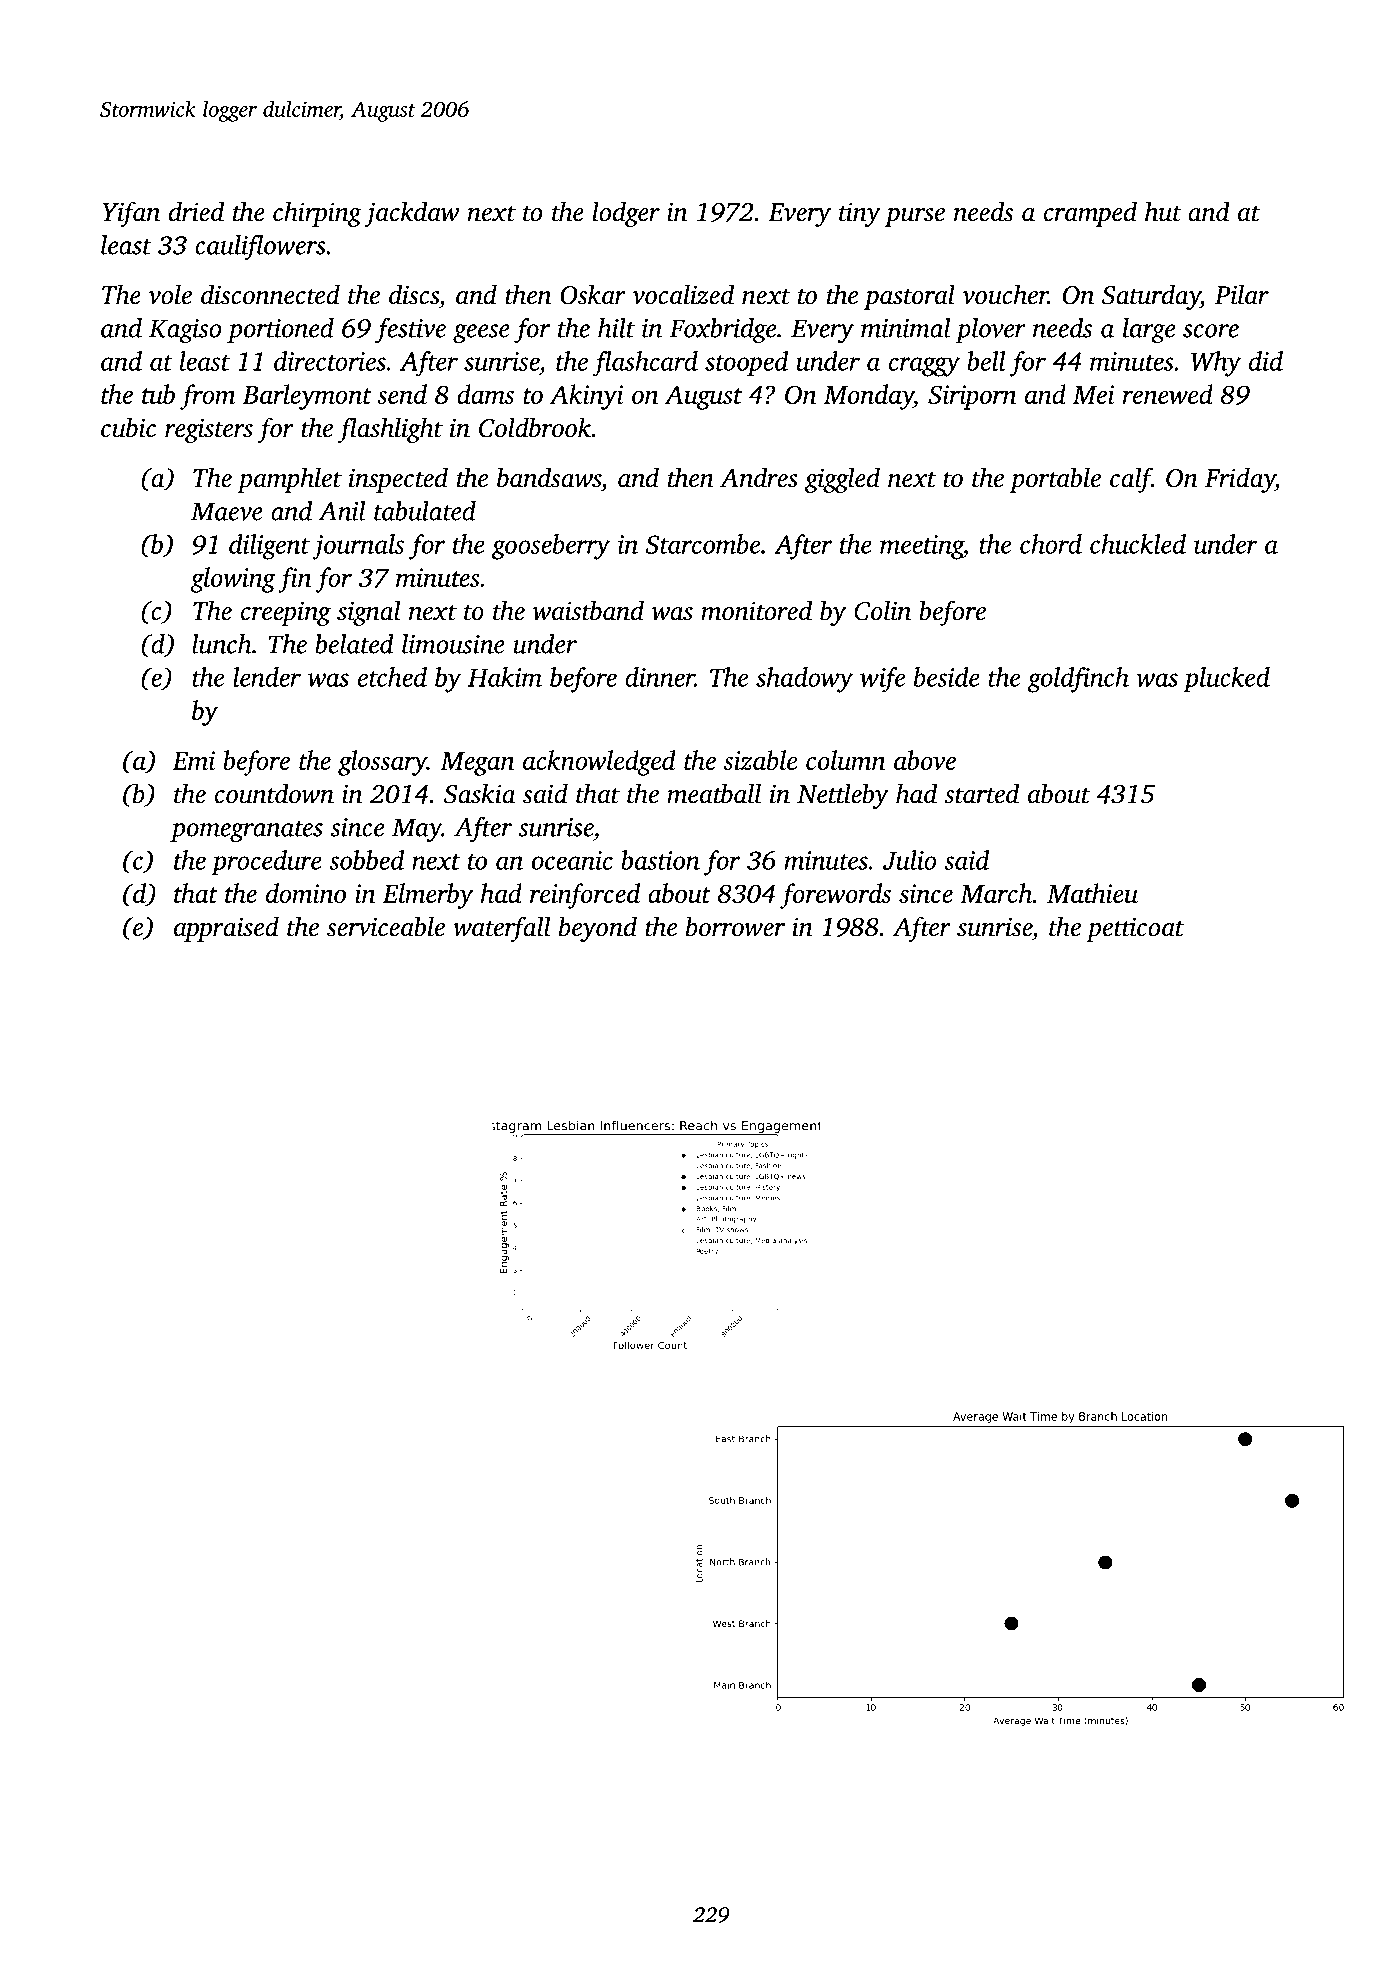 The image size is (1386, 1969). I want to click on calf, so click(1131, 480).
